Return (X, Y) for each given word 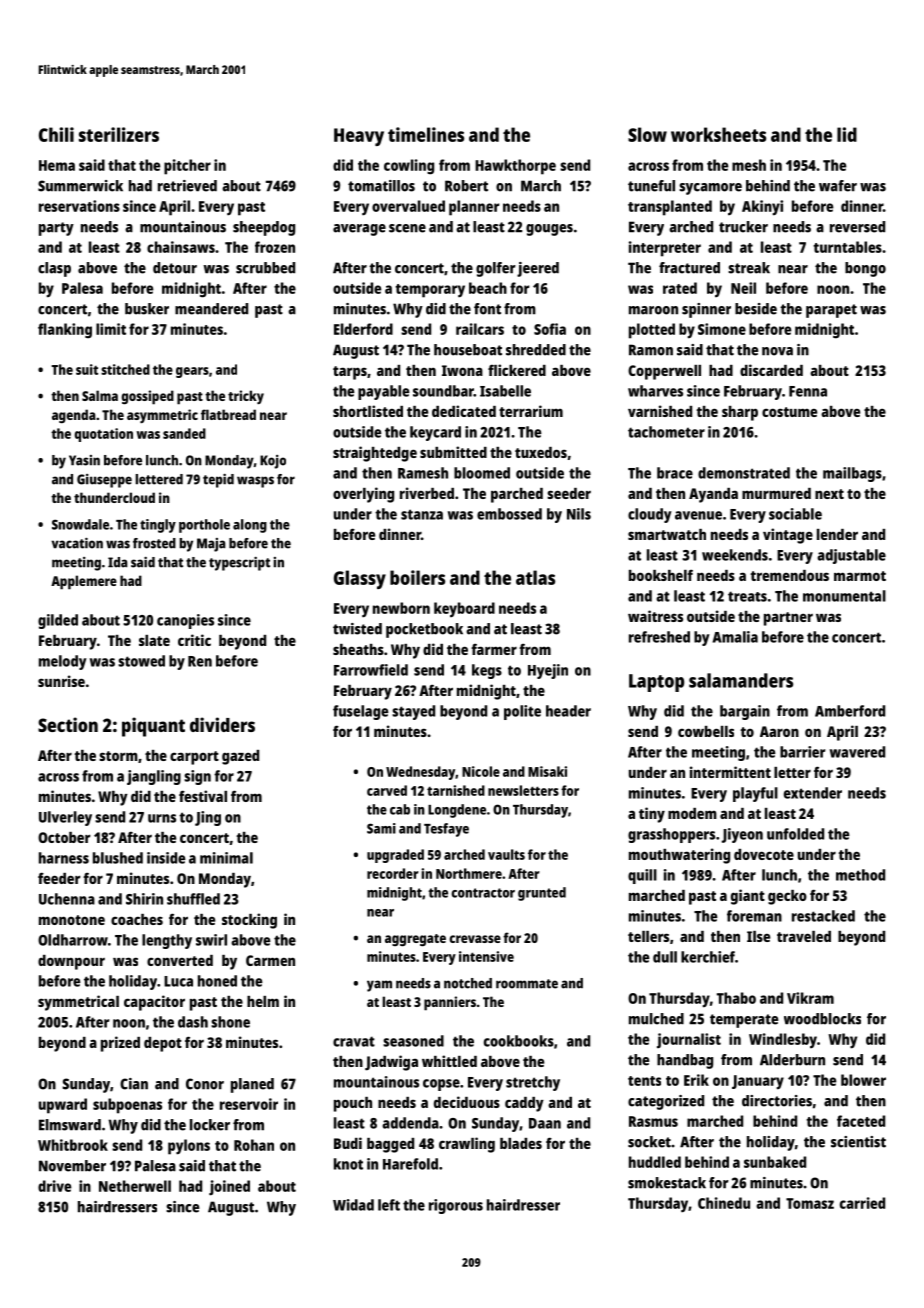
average (359, 230)
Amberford (850, 711)
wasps (255, 482)
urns (162, 818)
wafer (838, 186)
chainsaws (181, 247)
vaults (506, 854)
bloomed (482, 473)
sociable (795, 514)
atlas (535, 577)
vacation (77, 543)
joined (229, 1188)
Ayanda (713, 495)
